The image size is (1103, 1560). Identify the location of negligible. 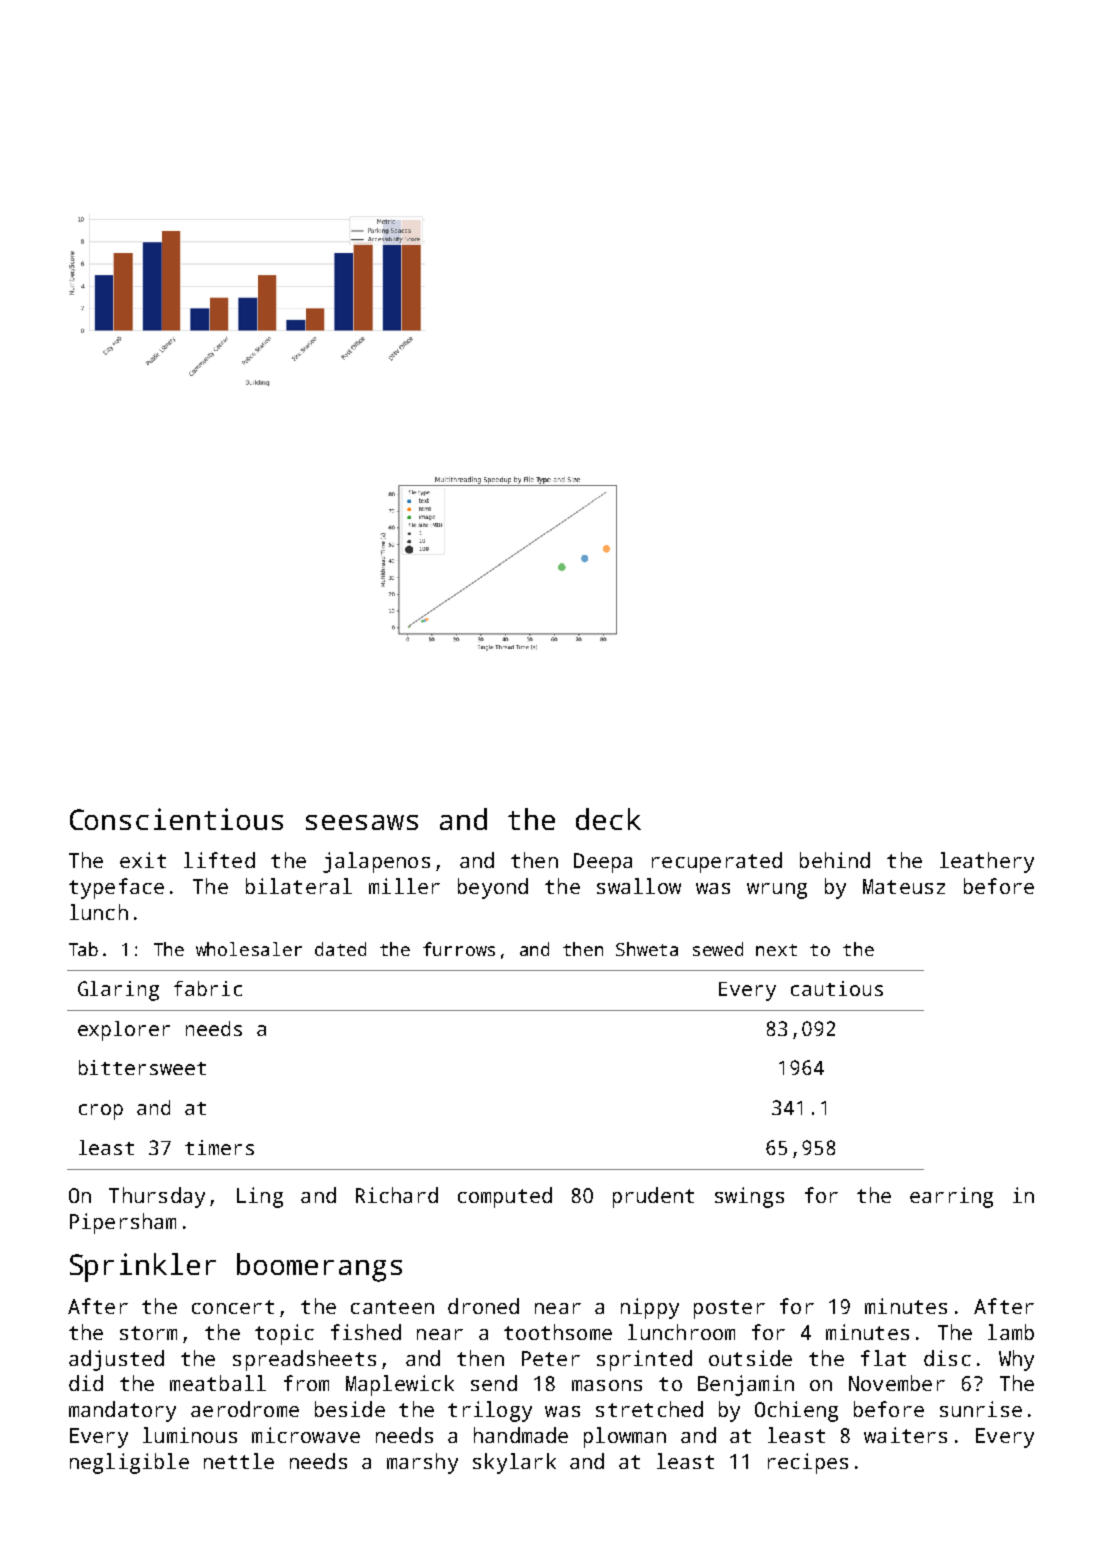
(129, 1463).
